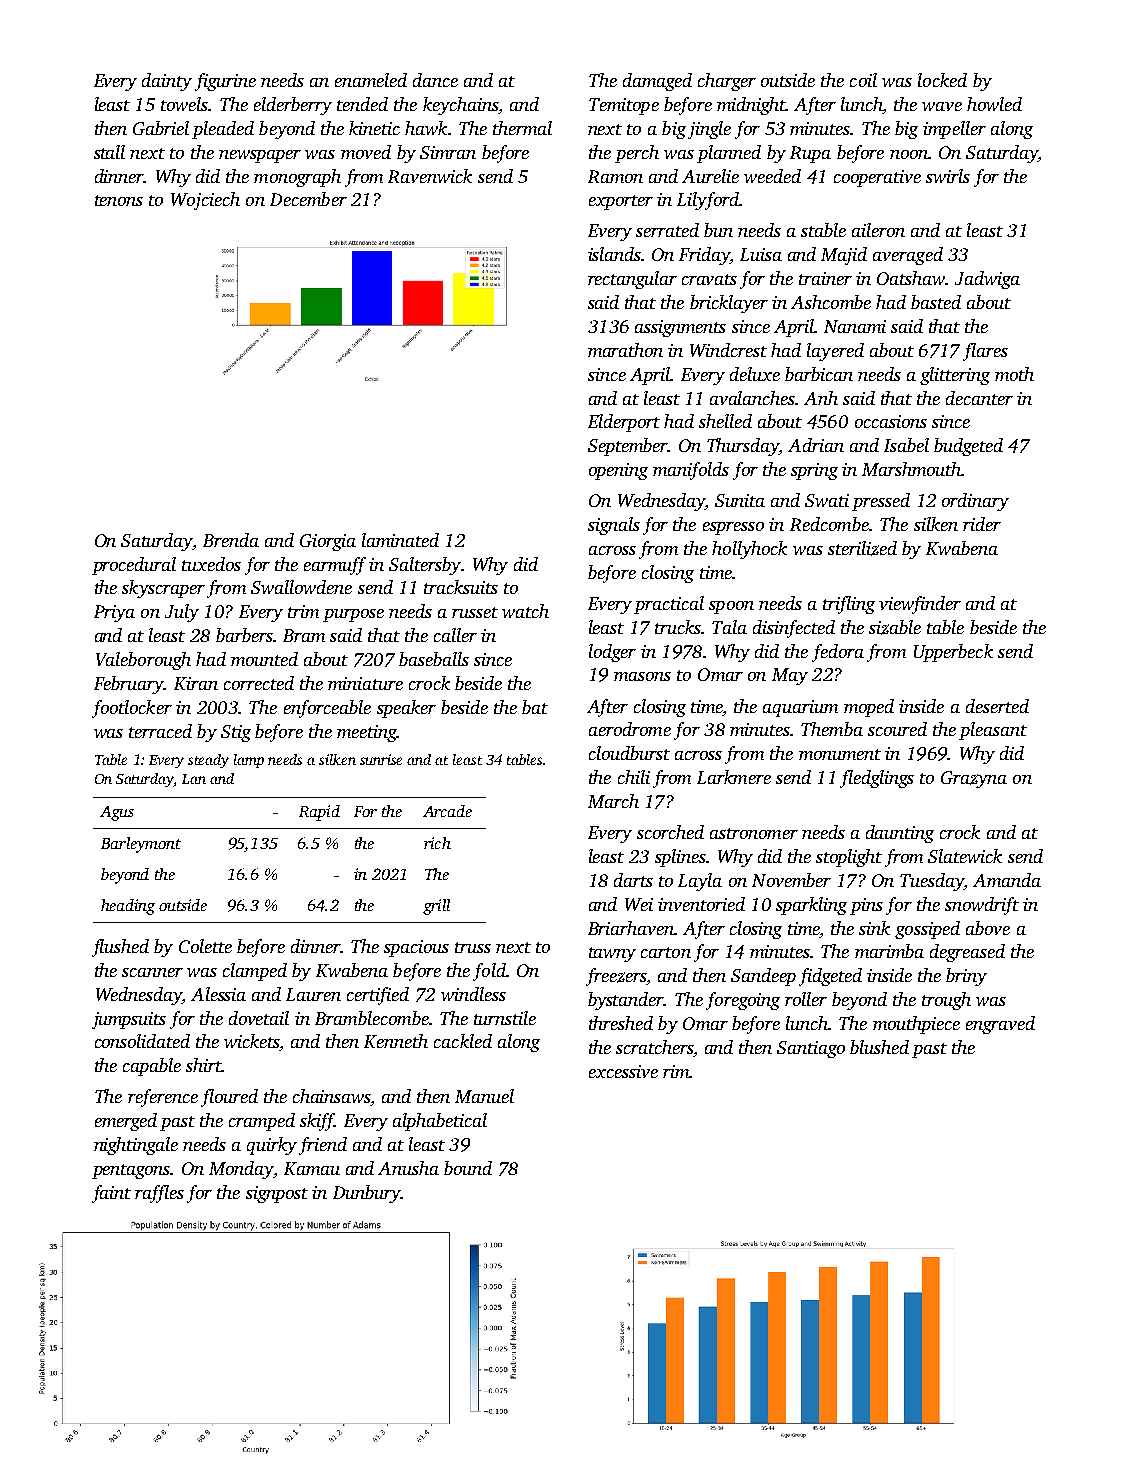 This screenshot has width=1141, height=1477. What do you see at coordinates (948, 176) in the screenshot?
I see `swirls` at bounding box center [948, 176].
